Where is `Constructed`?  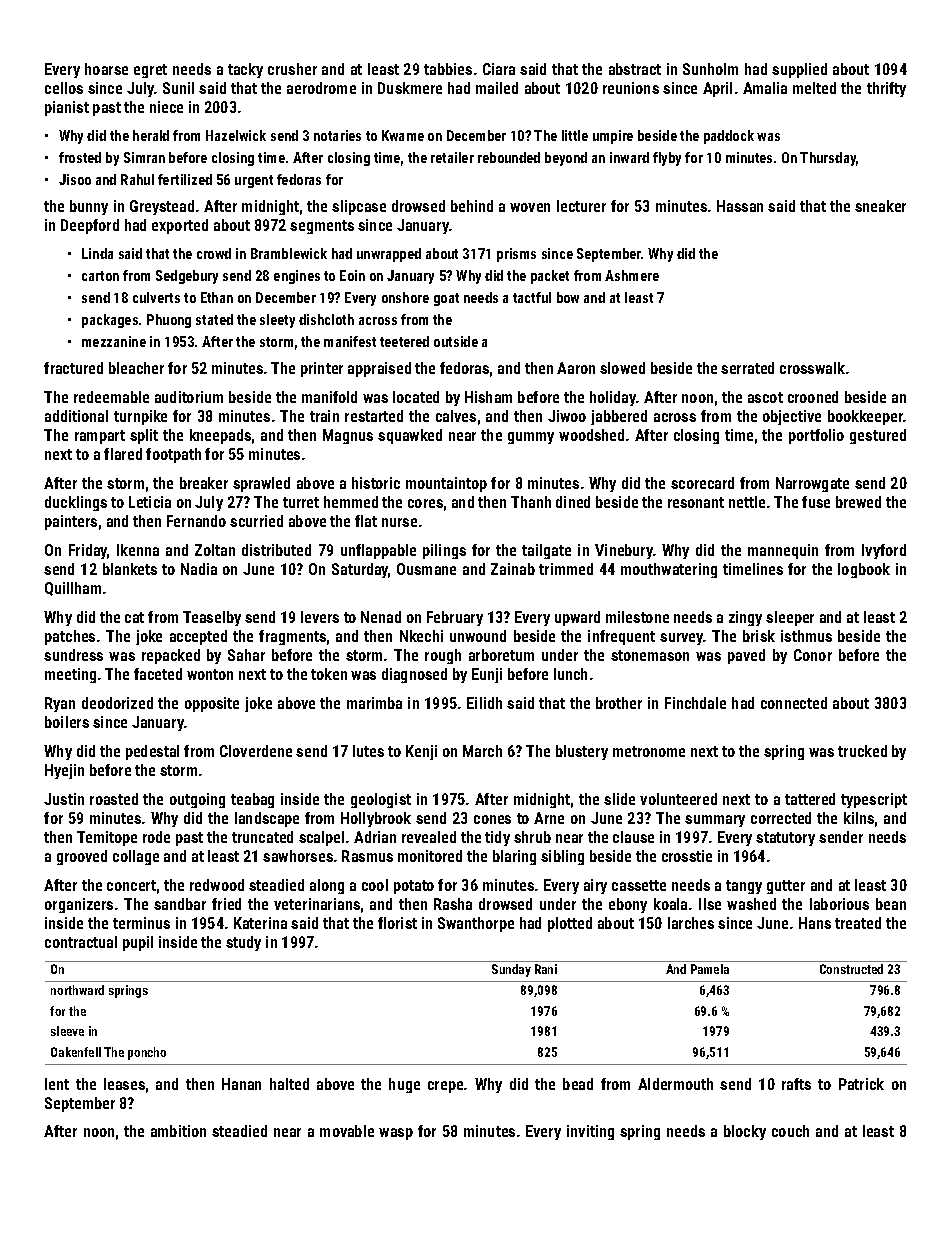 Constructed is located at coordinates (851, 969).
